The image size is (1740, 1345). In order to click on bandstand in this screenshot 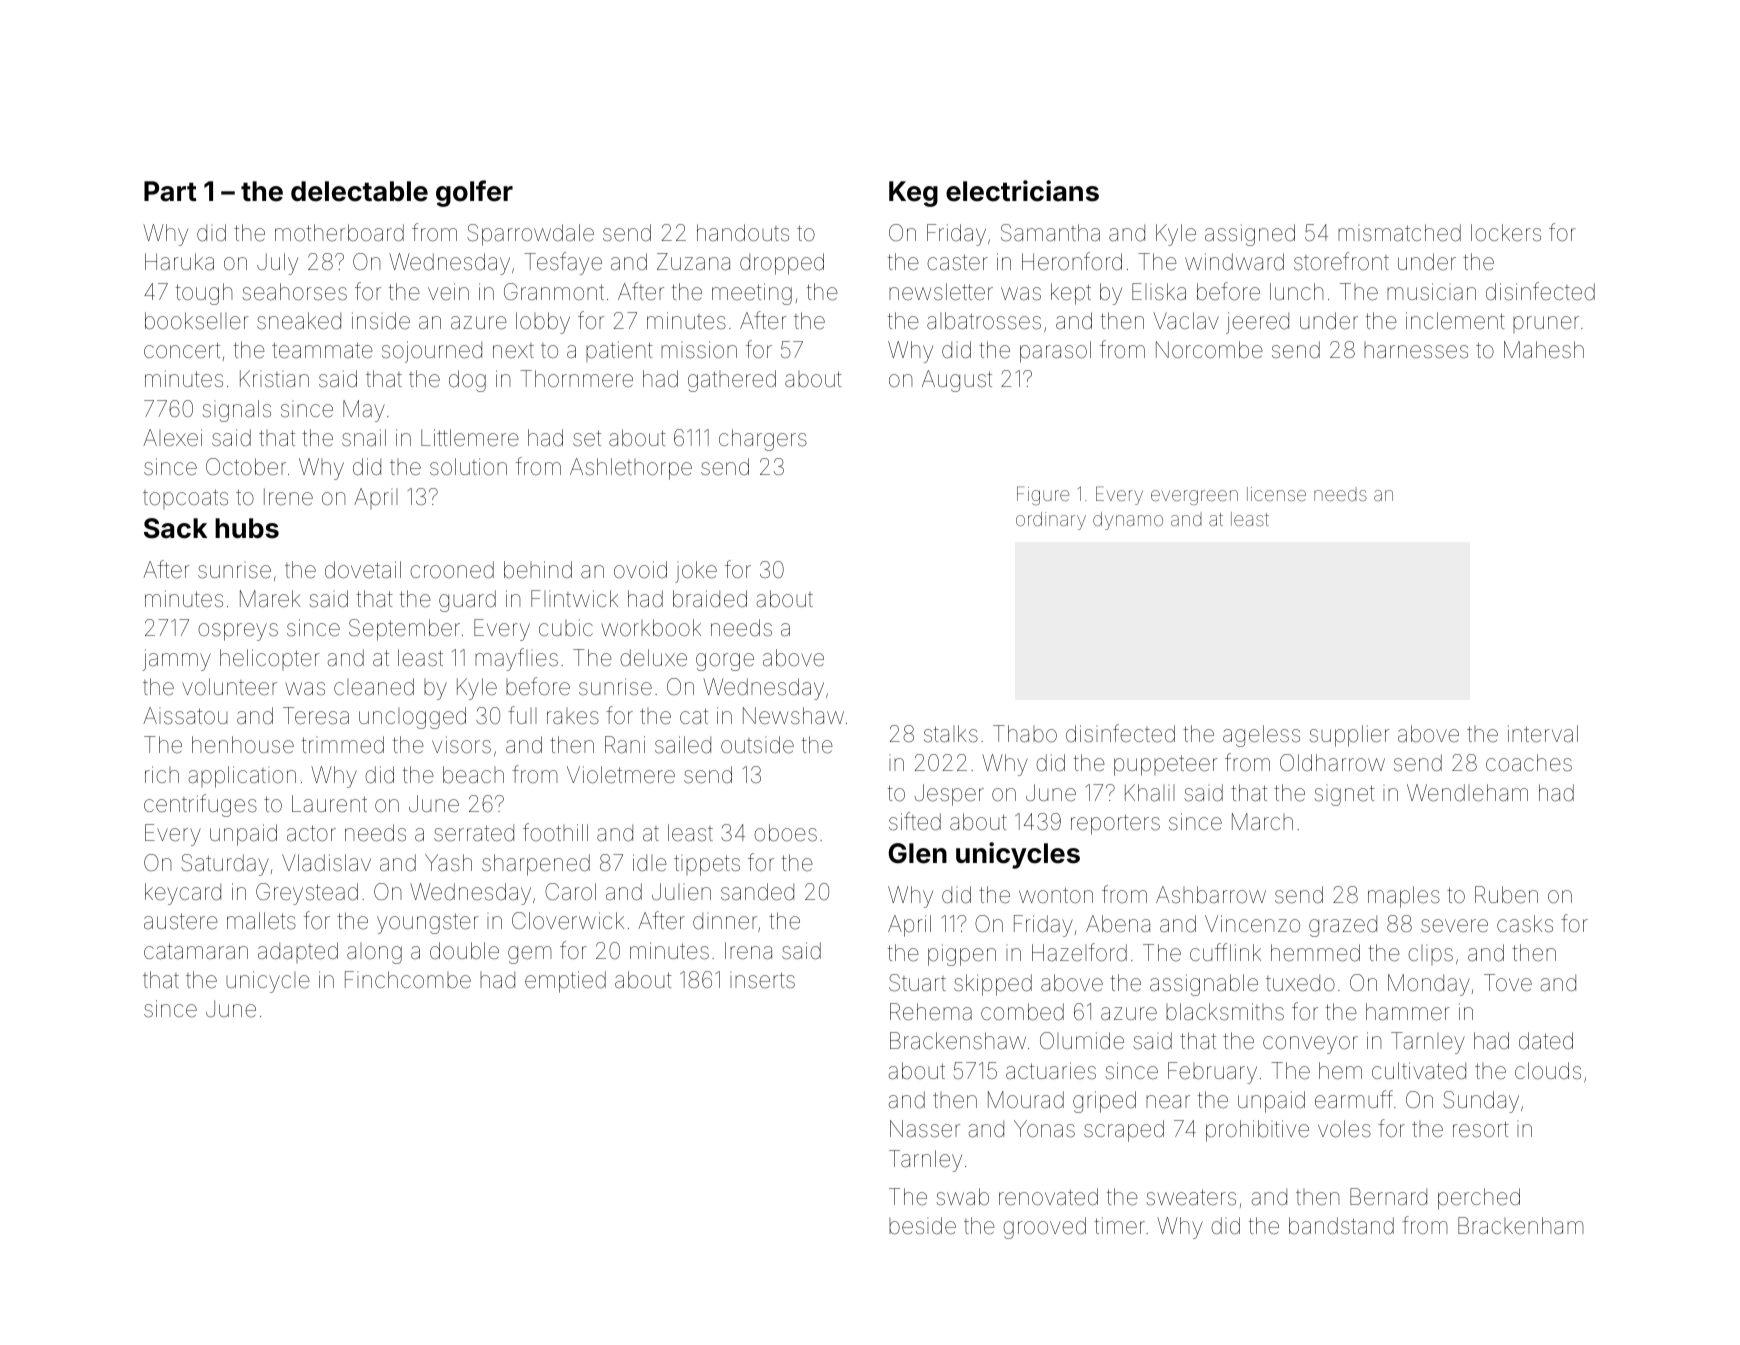, I will do `click(1341, 1226)`.
